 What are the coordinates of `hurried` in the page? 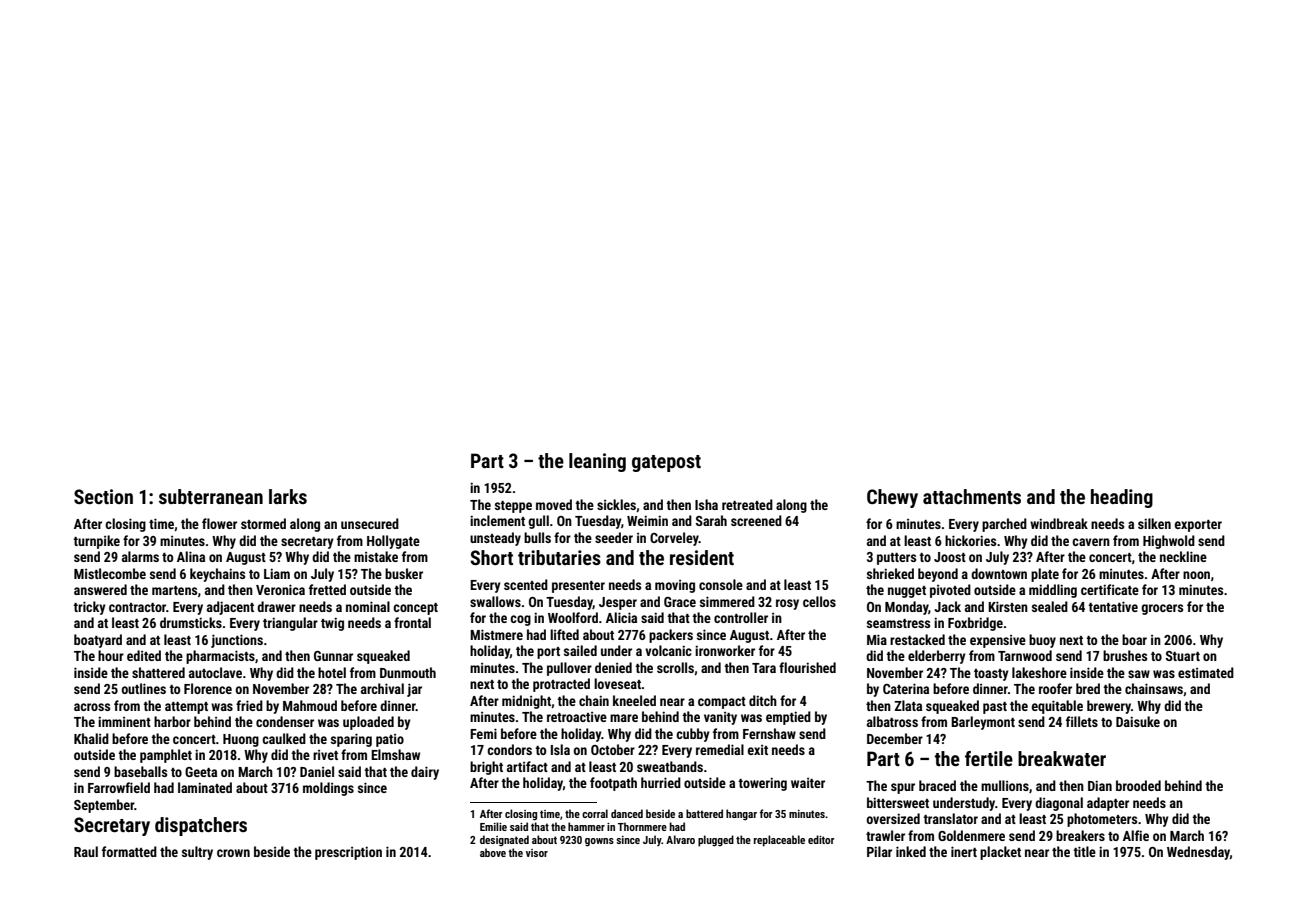 It's located at (661, 782).
